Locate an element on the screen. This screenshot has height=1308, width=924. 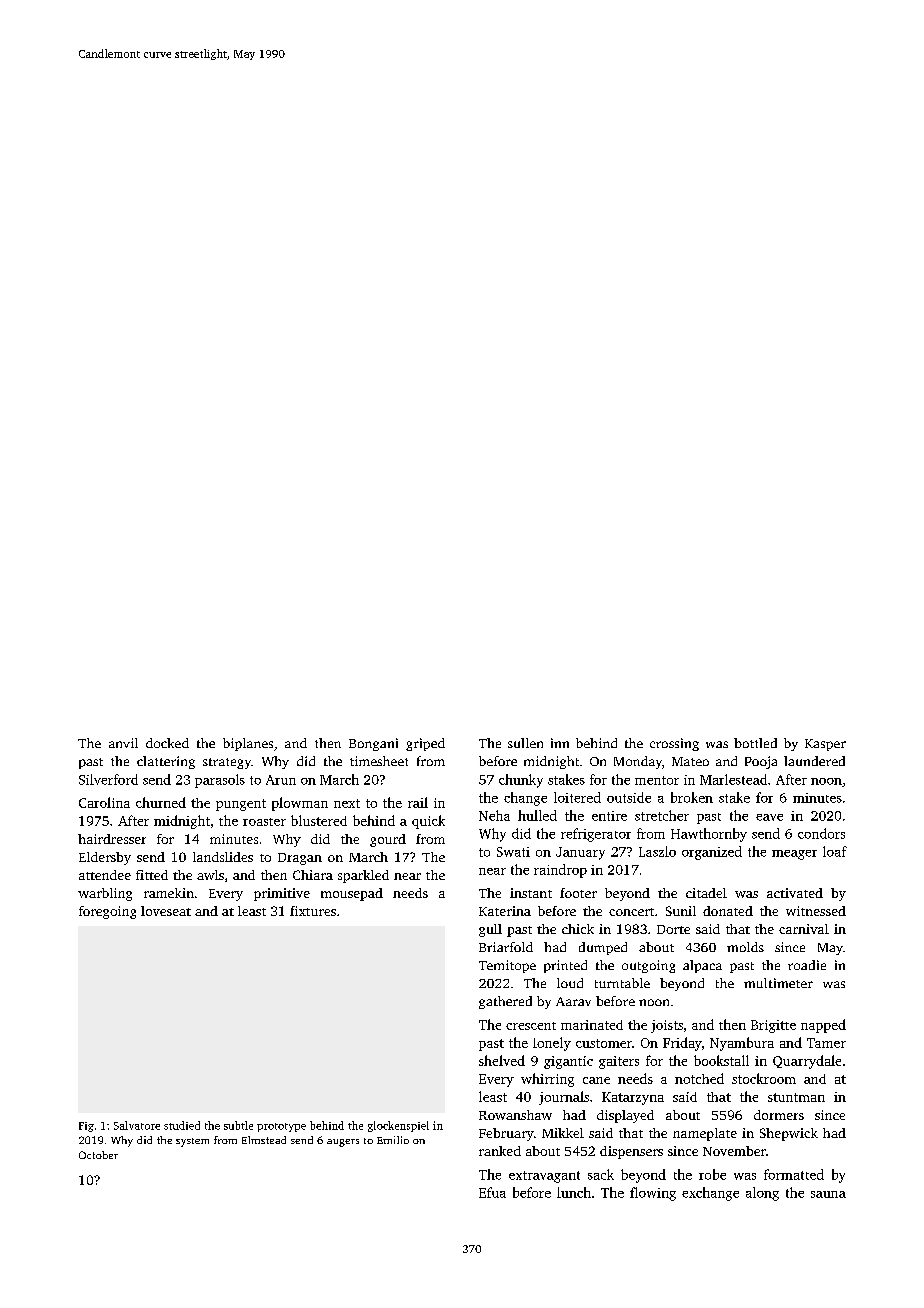
Bongani is located at coordinates (373, 744).
